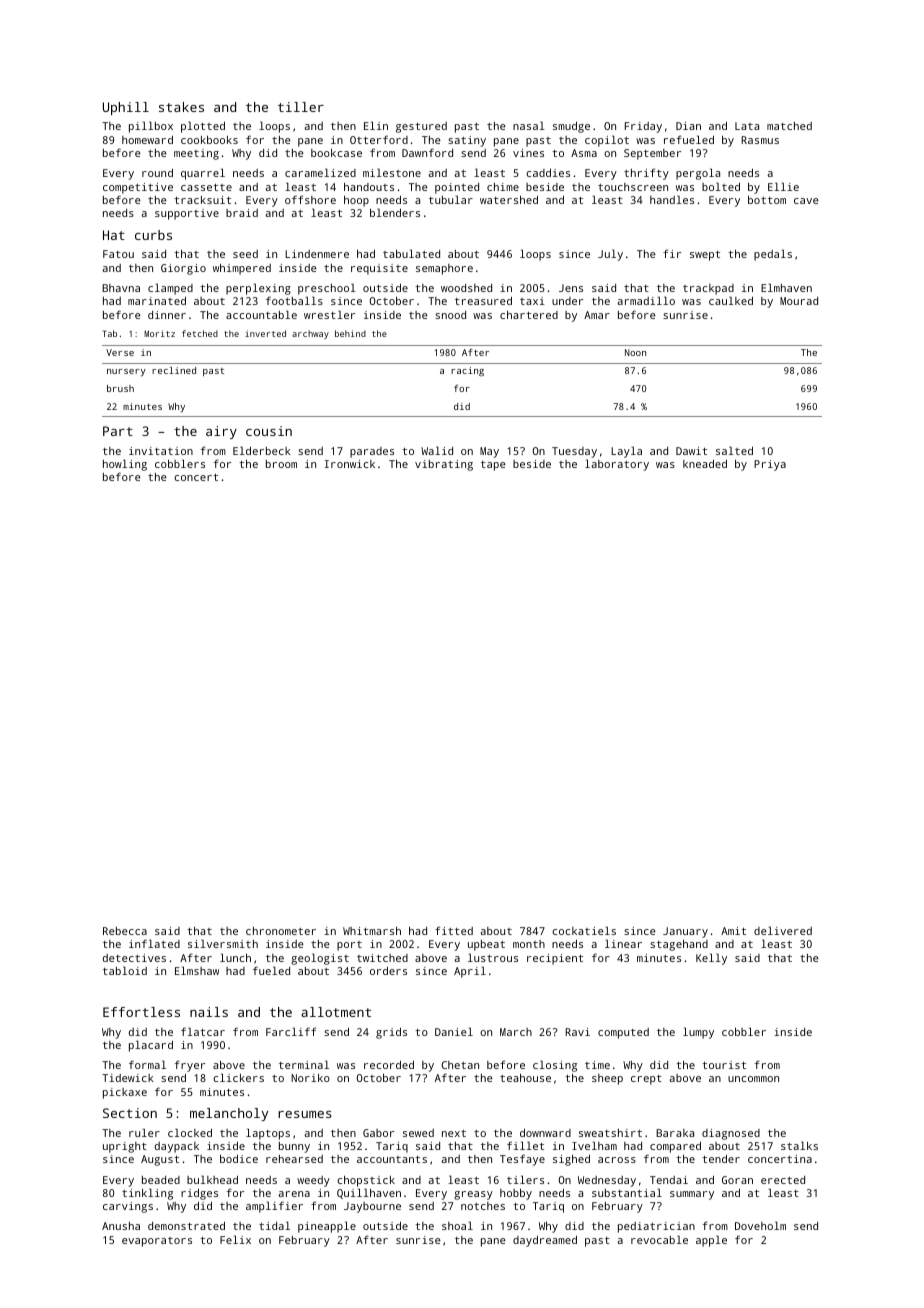 The height and width of the image is (1308, 924). Describe the element at coordinates (610, 255) in the image. I see `July` at that location.
